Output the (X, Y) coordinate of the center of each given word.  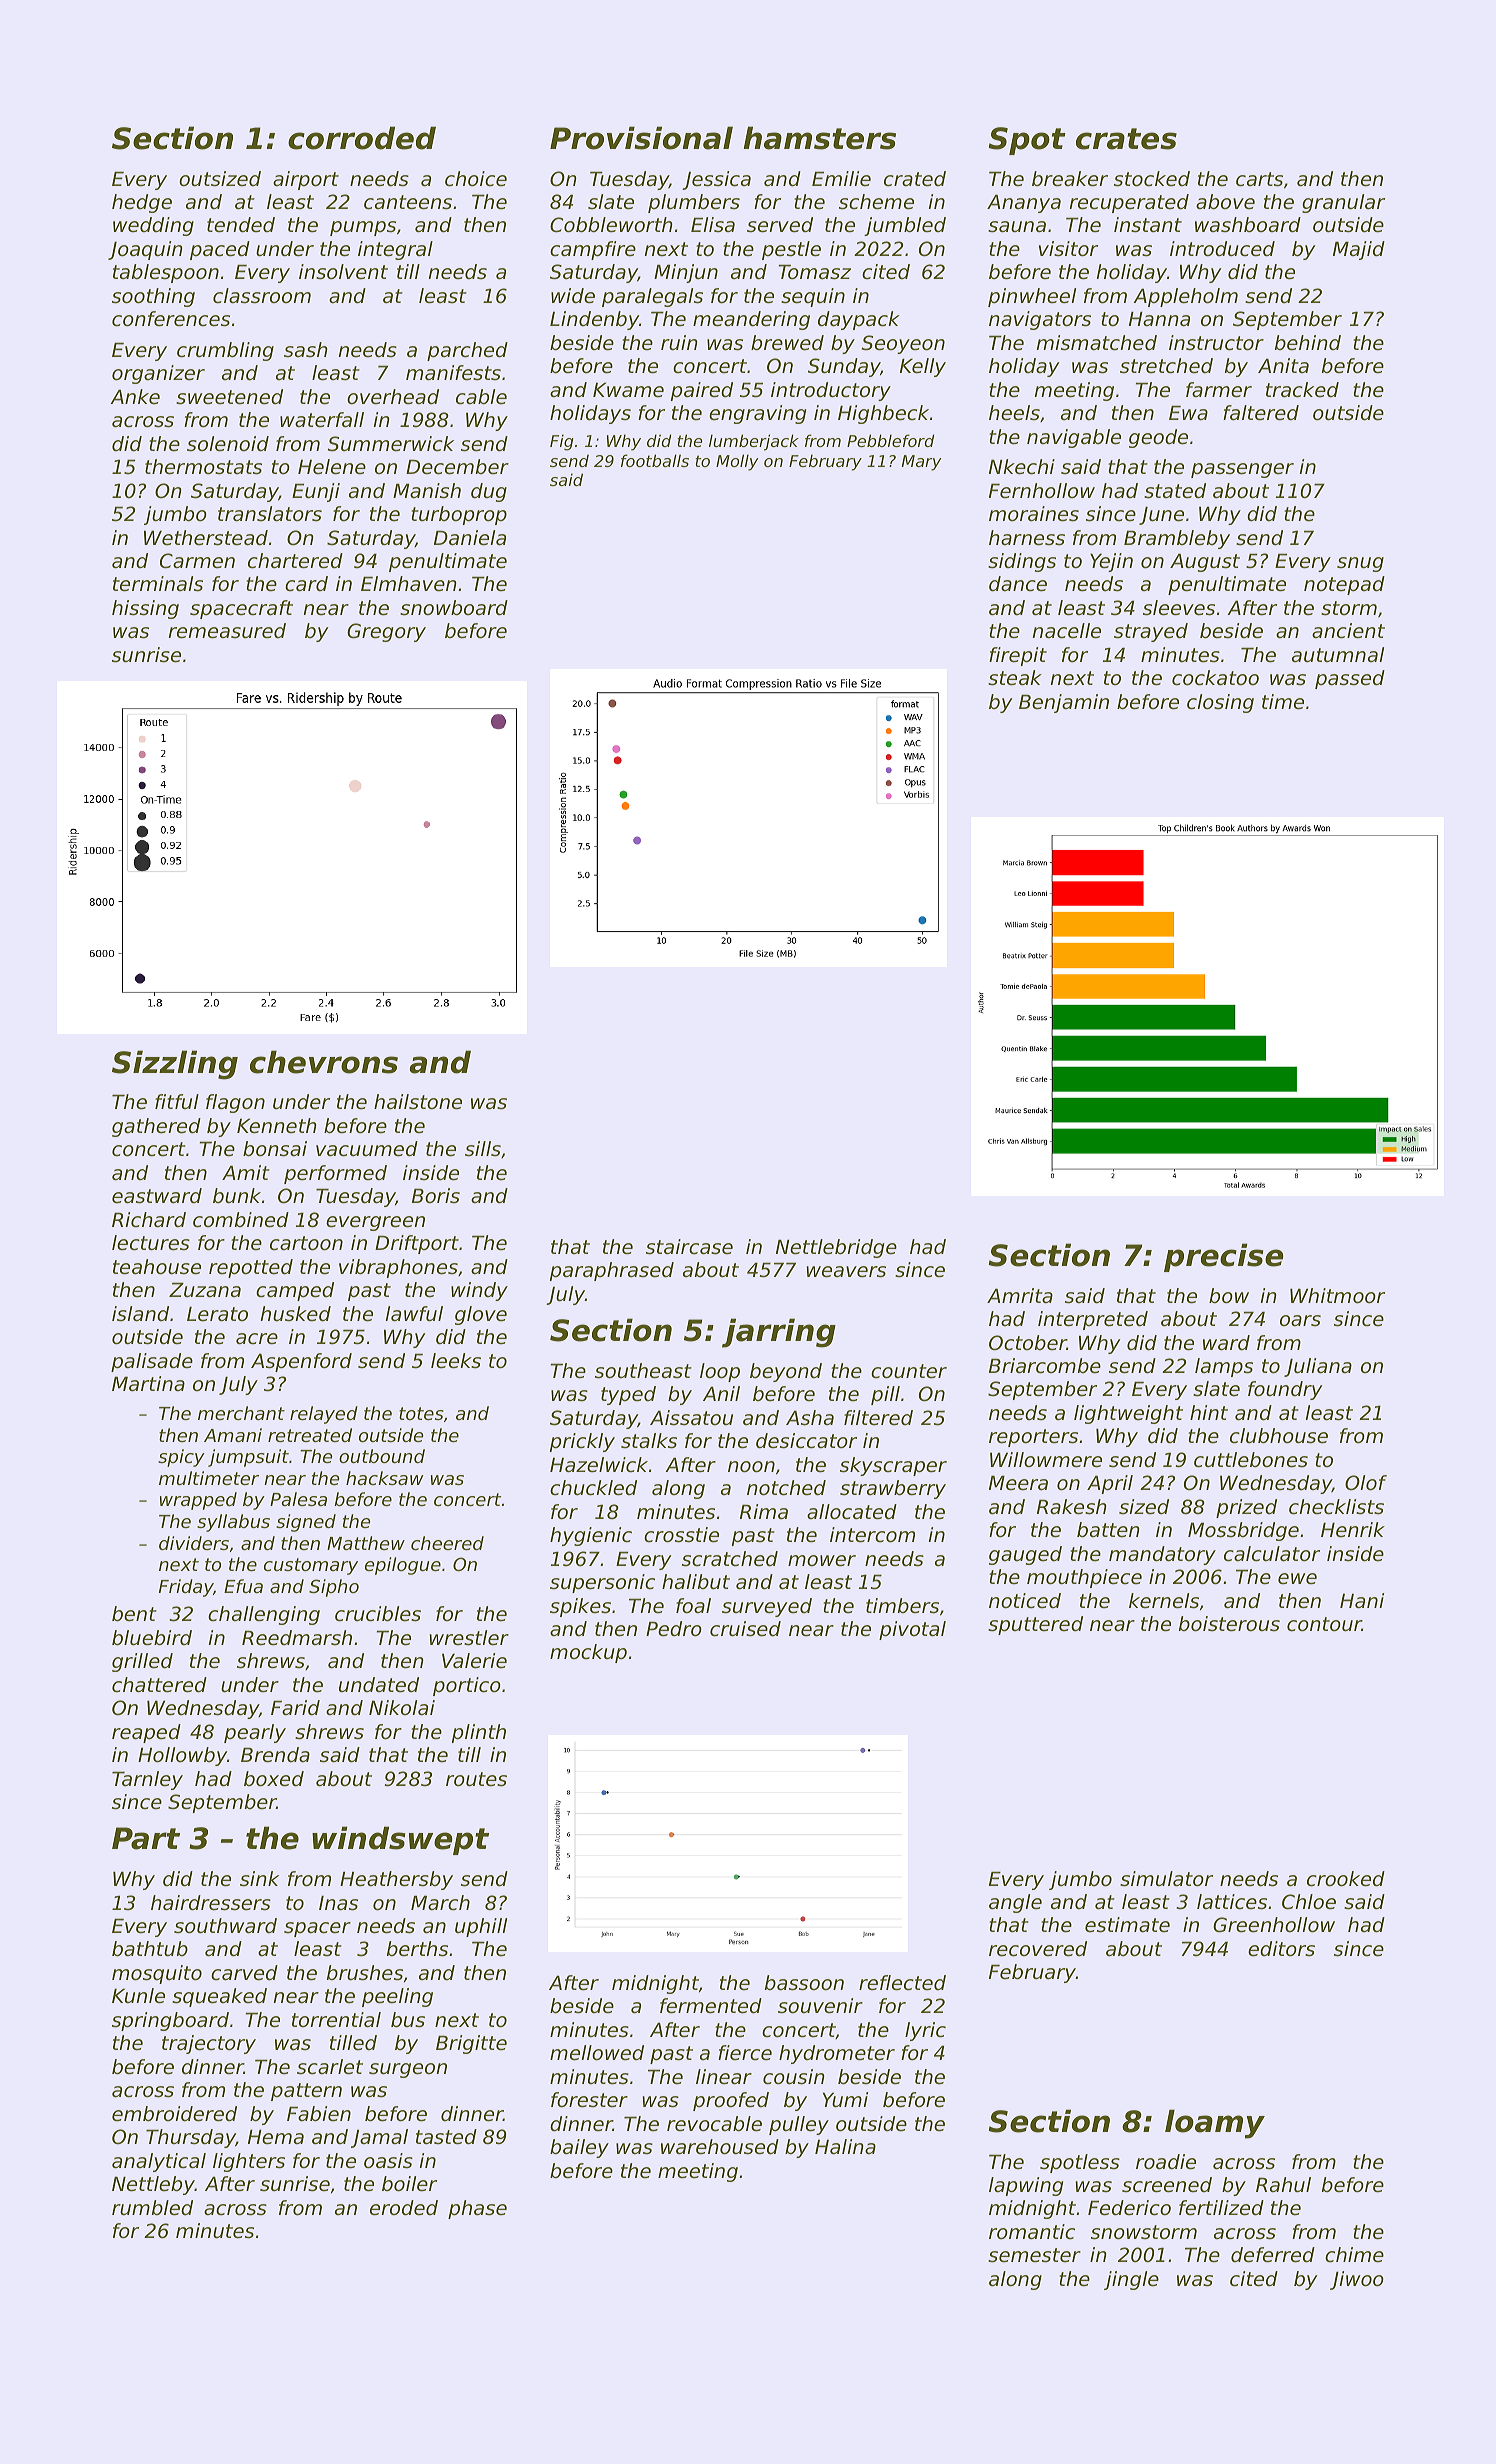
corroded (362, 138)
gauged (1025, 1555)
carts (1259, 179)
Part (146, 1838)
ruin (679, 342)
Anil (721, 1393)
